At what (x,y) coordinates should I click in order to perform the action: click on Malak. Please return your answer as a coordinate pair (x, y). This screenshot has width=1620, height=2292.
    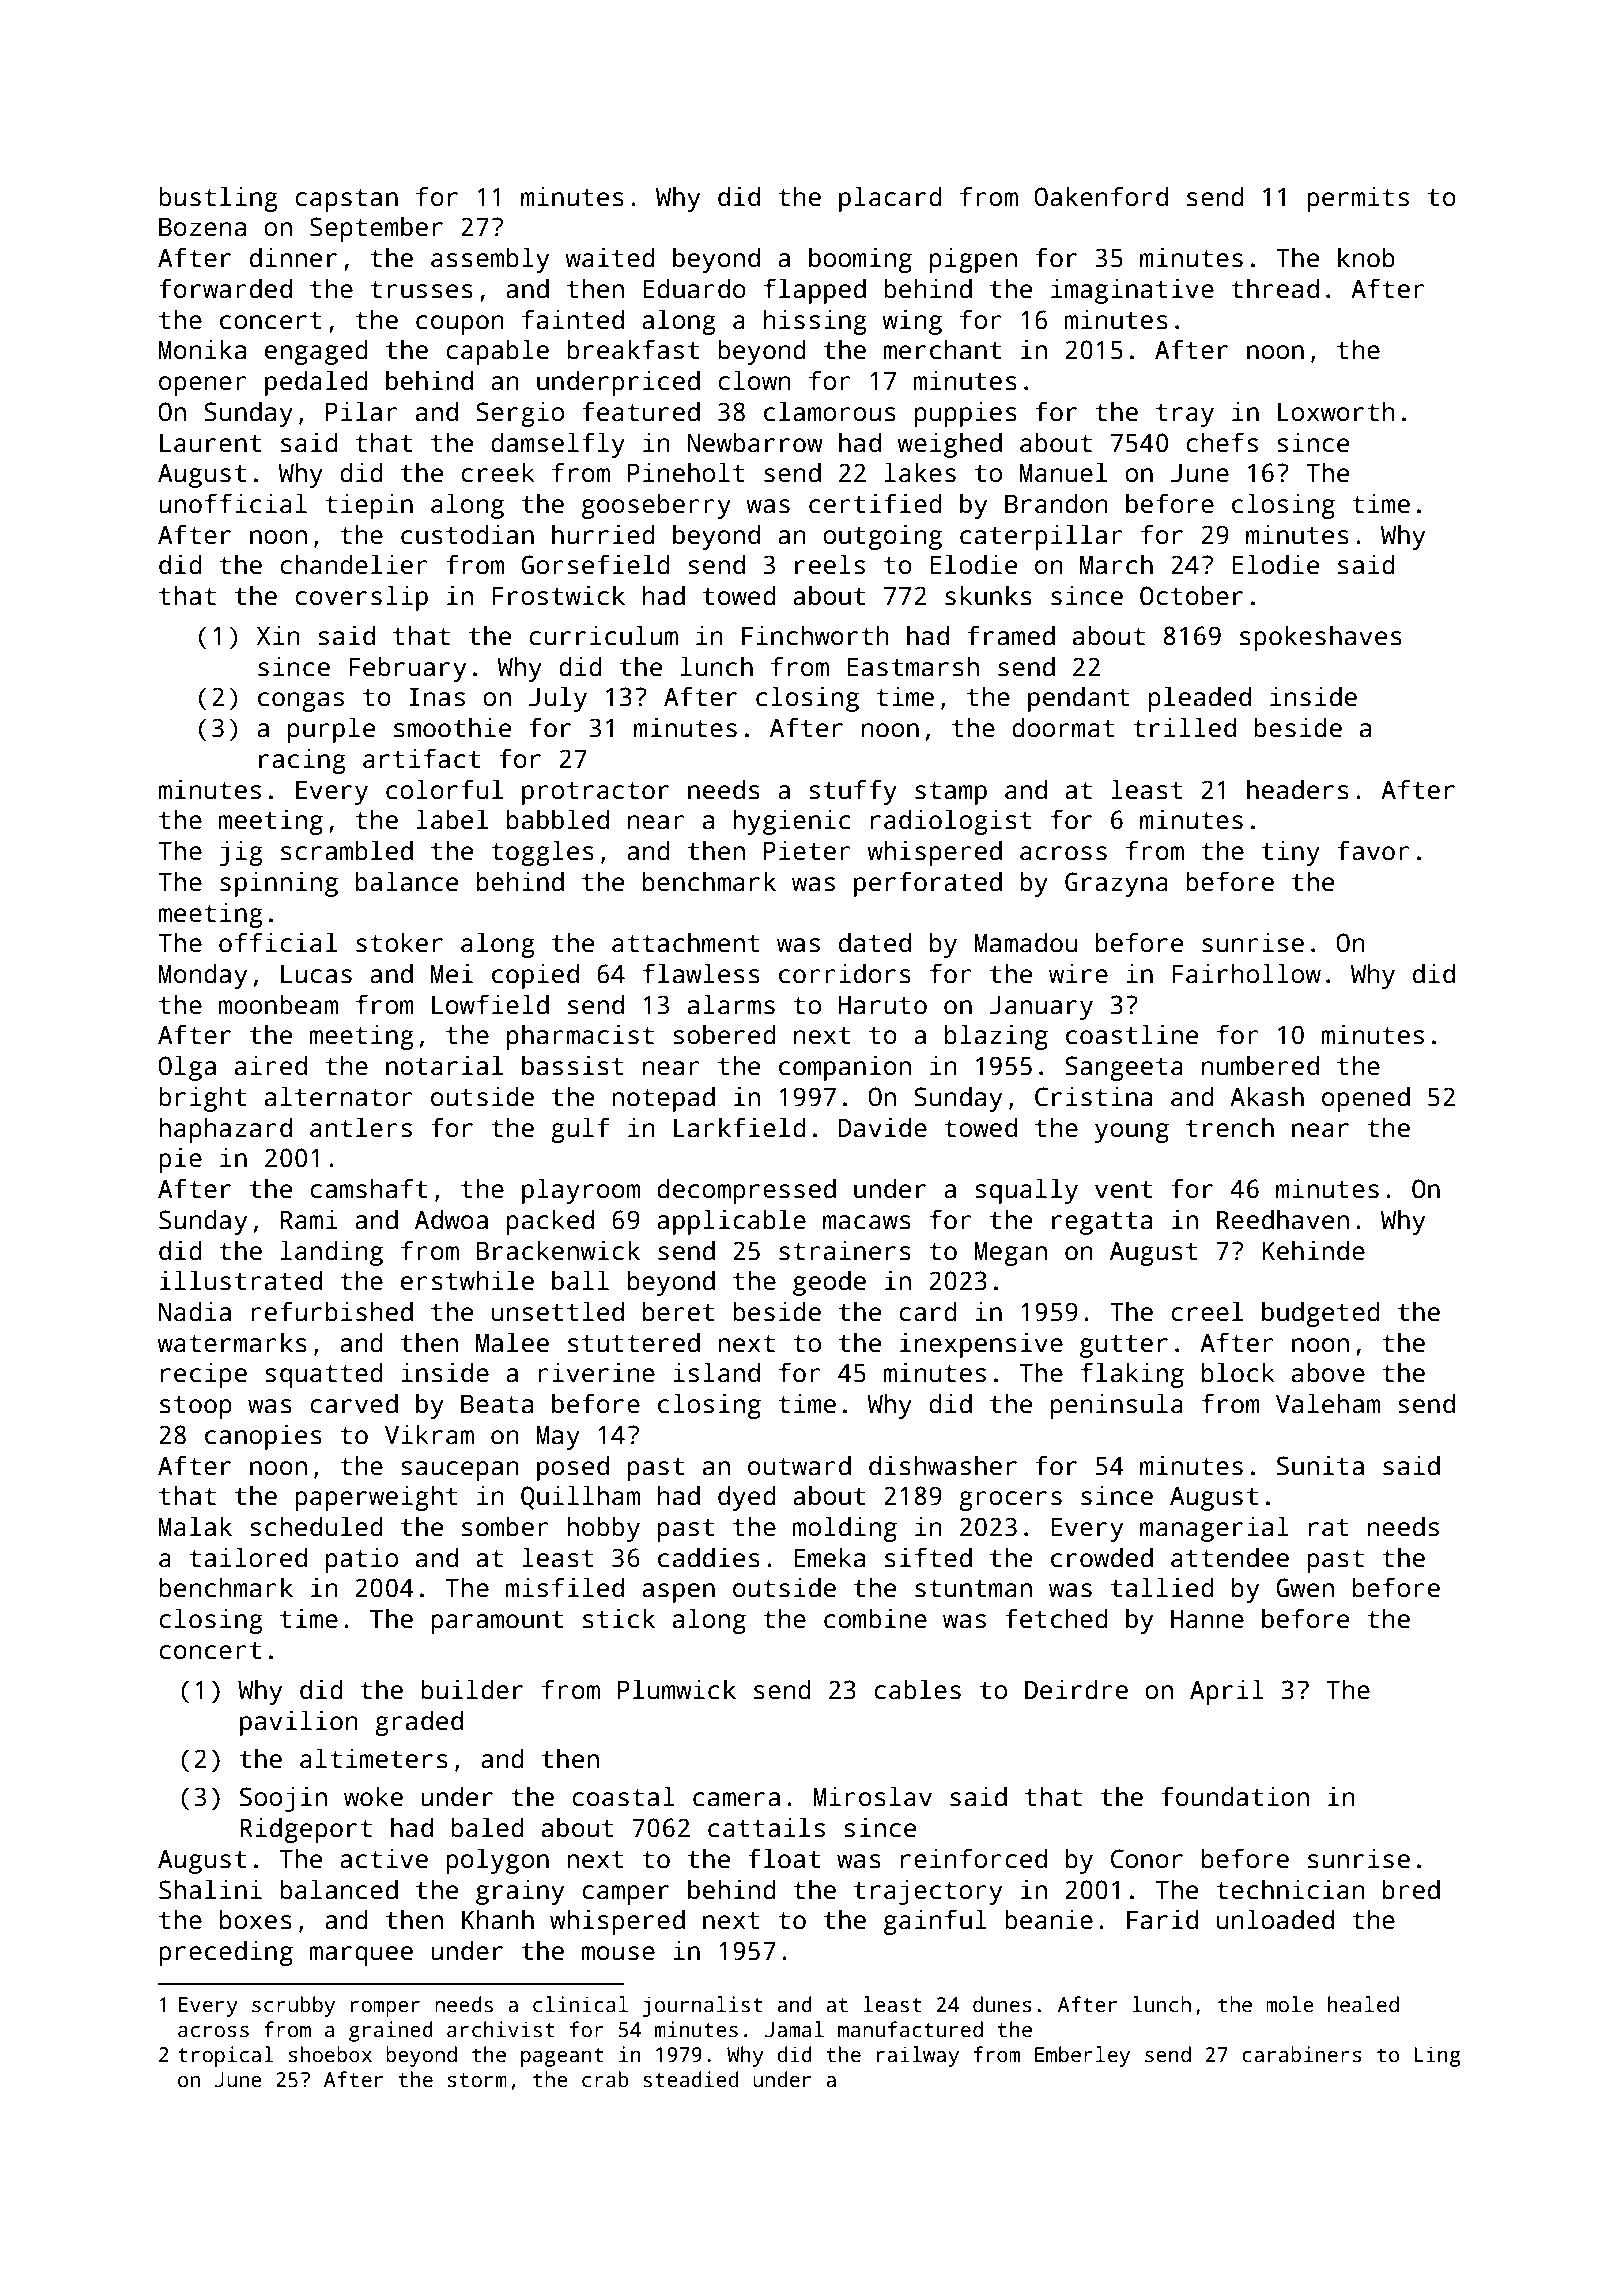
    Looking at the image, I should click on (195, 1526).
